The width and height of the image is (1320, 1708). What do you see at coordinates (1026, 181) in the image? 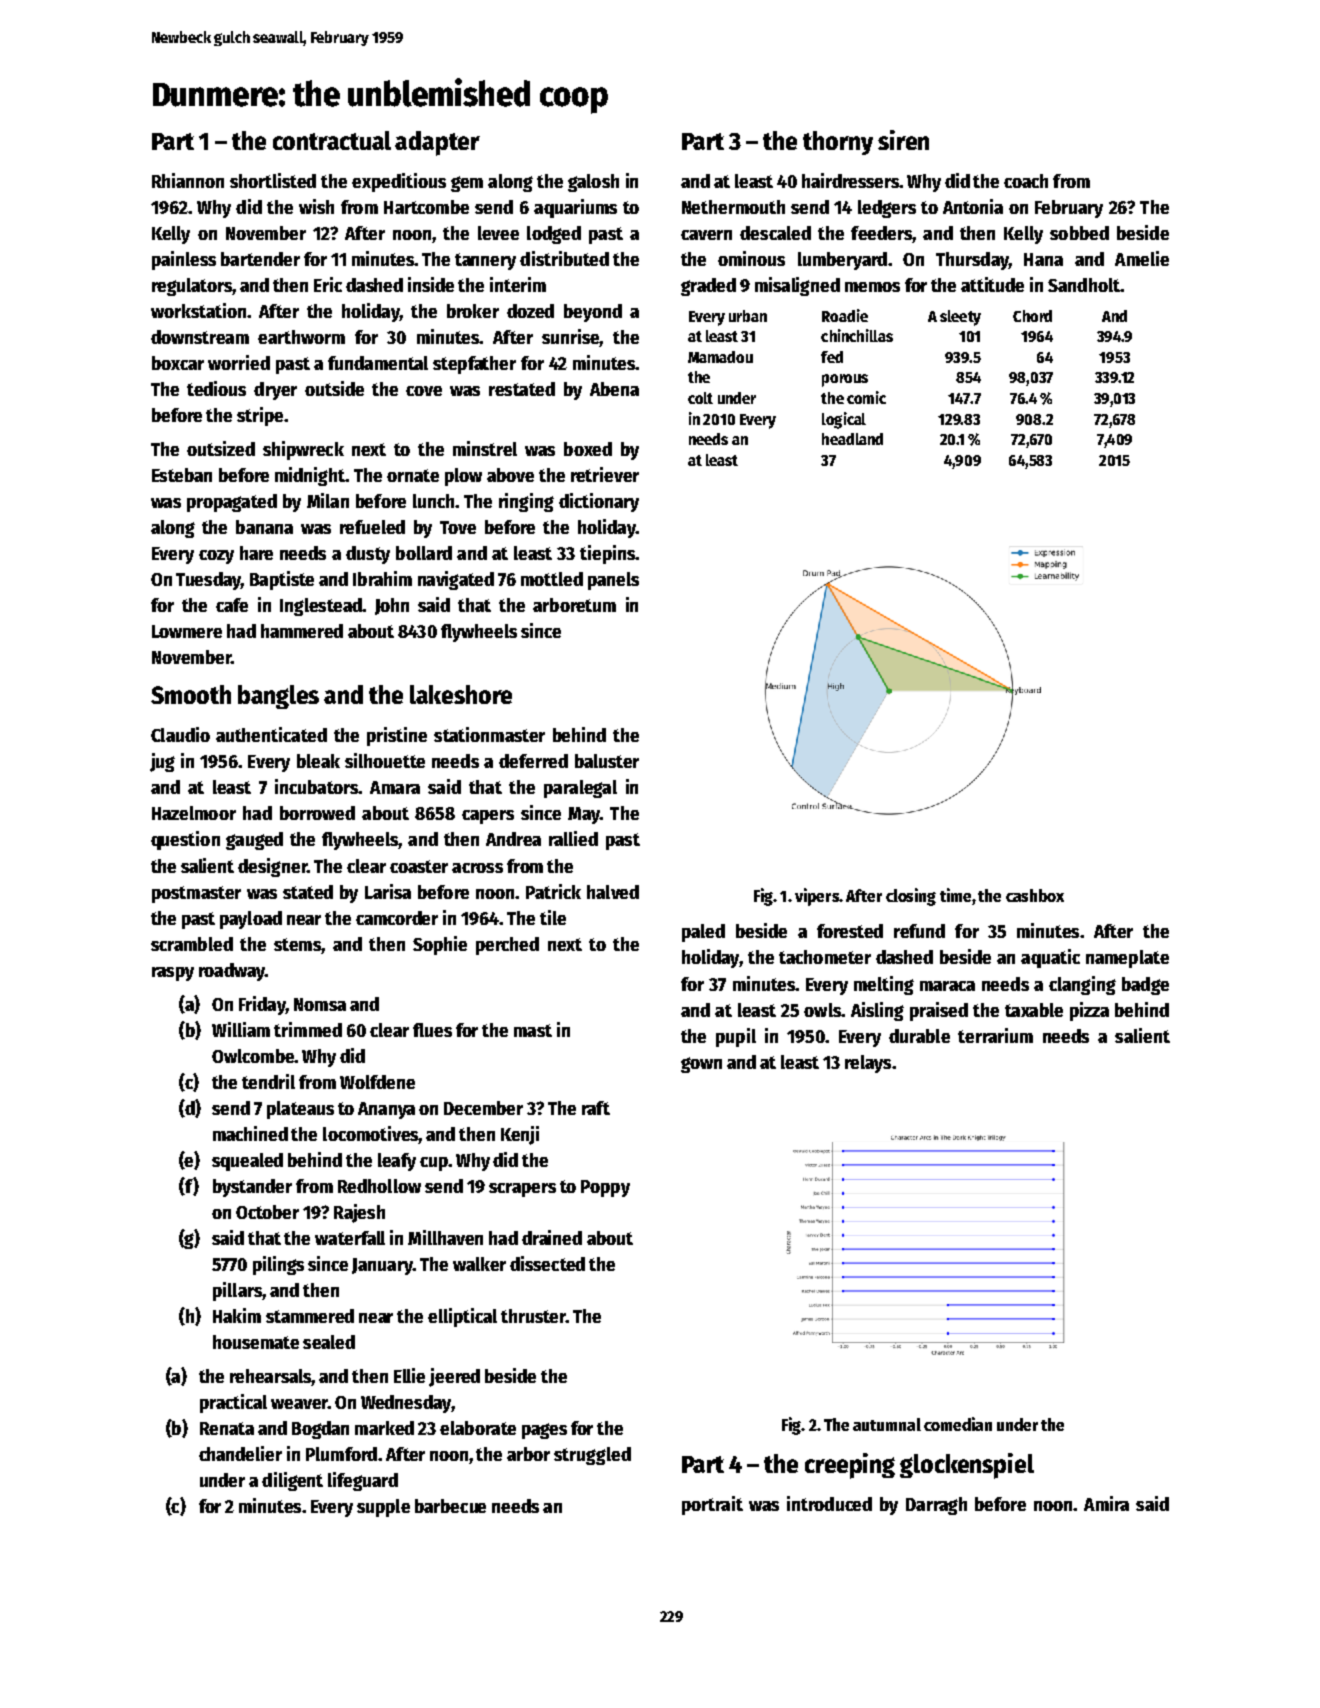
I see `coach` at bounding box center [1026, 181].
